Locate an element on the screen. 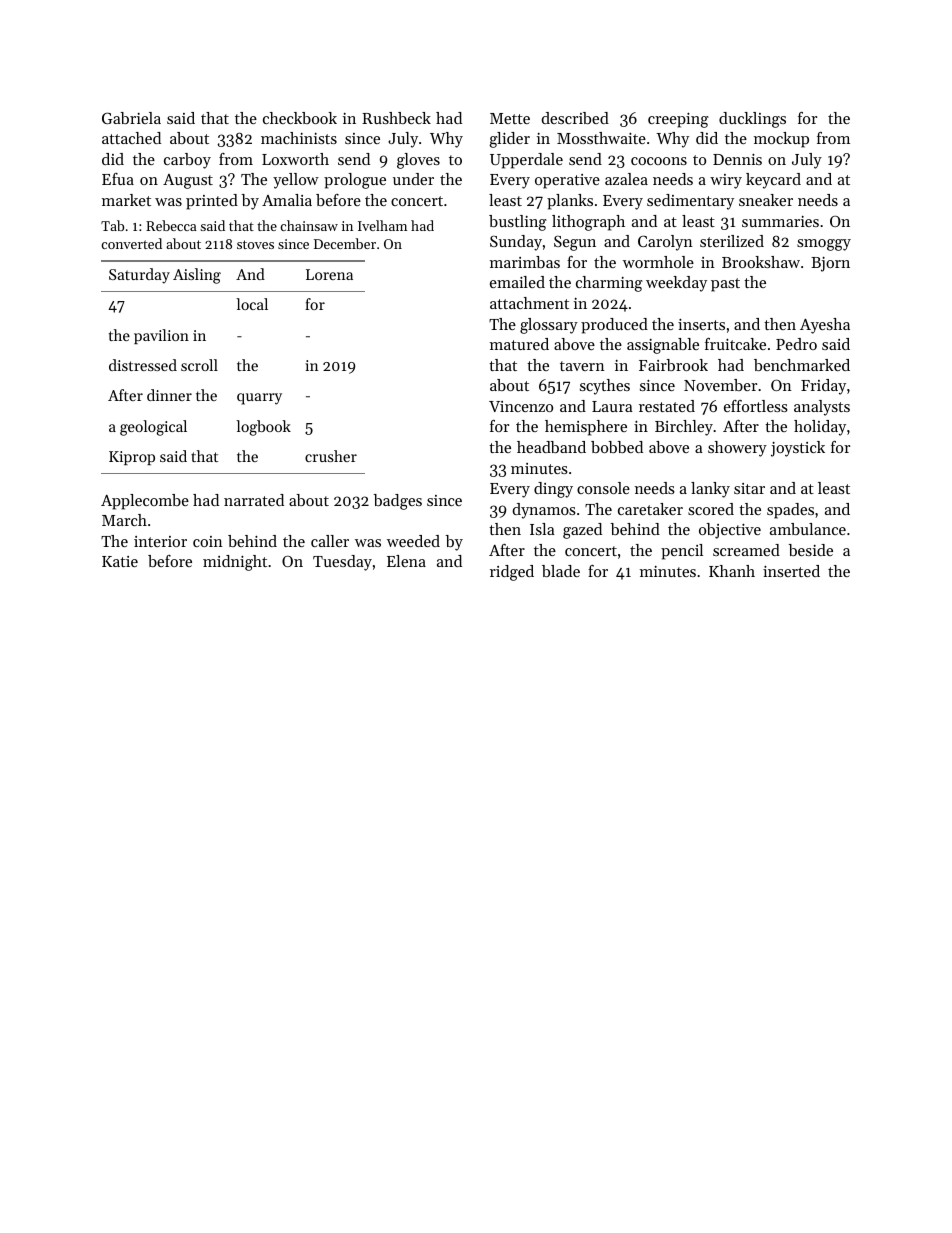  gloves is located at coordinates (418, 161).
